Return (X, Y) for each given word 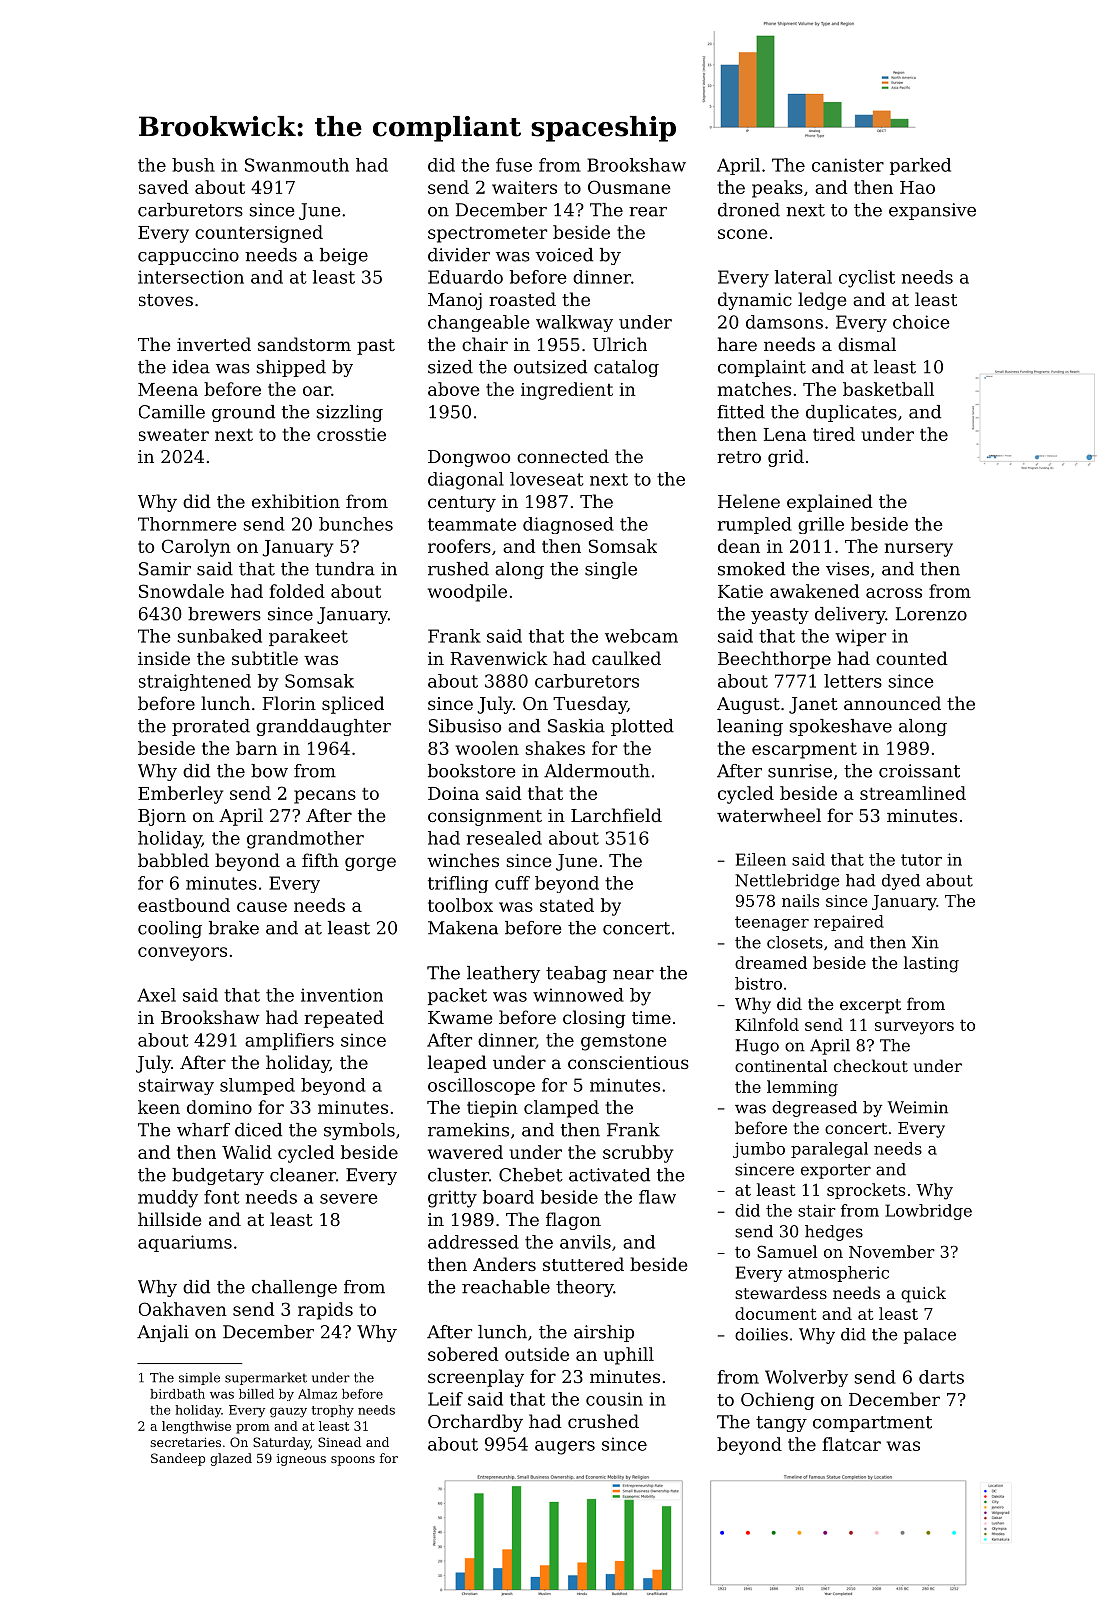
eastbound (184, 905)
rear (648, 212)
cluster (458, 1175)
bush (193, 165)
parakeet (308, 637)
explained (830, 503)
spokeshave (840, 727)
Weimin (917, 1107)
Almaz (317, 1394)
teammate (472, 524)
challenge (294, 1288)
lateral (803, 277)
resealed (504, 838)
